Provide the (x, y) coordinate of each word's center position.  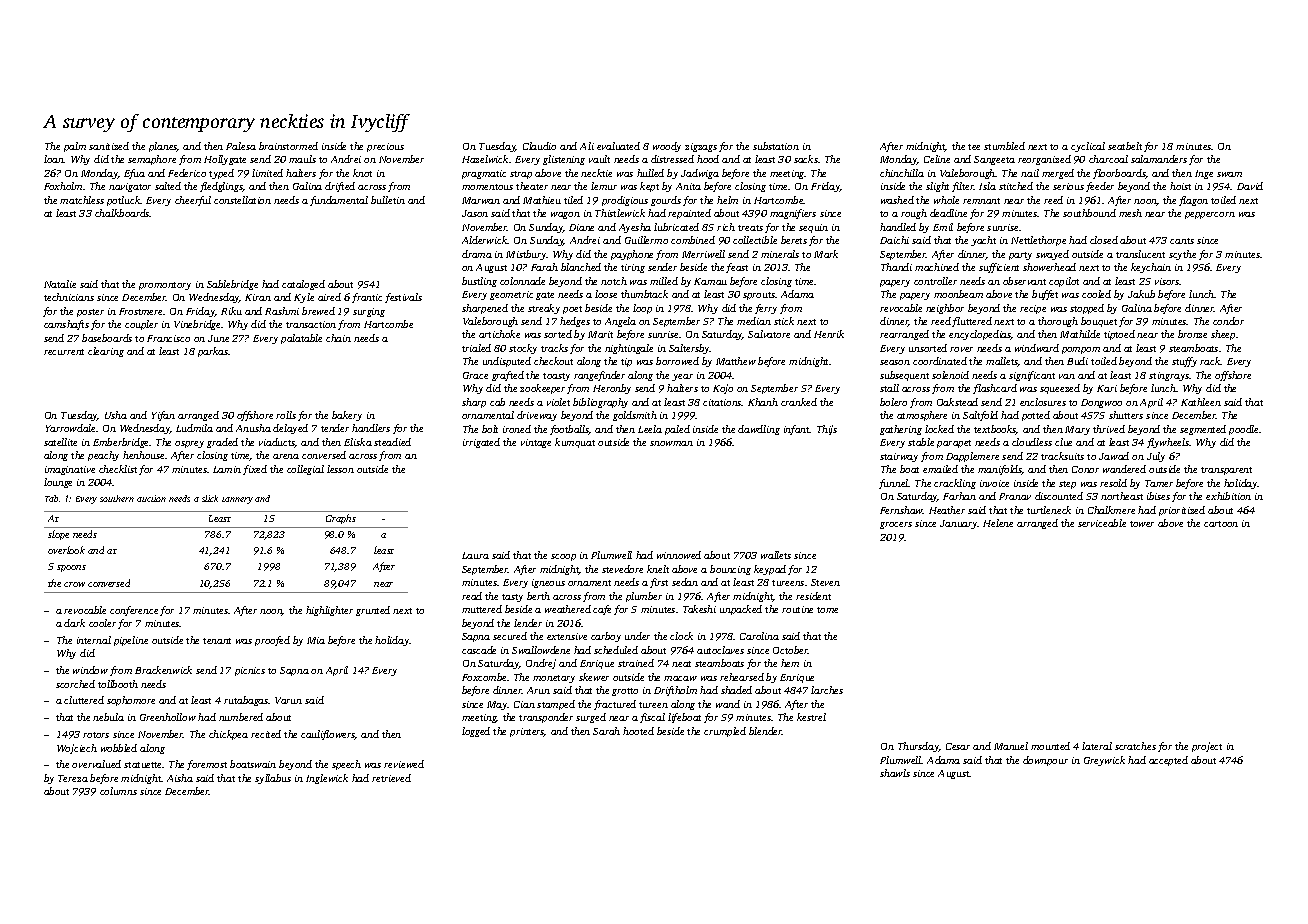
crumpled (725, 732)
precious (385, 147)
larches (827, 690)
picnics (250, 671)
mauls (302, 159)
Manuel (1011, 746)
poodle (1243, 430)
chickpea (228, 735)
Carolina (759, 636)
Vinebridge (197, 325)
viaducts (277, 443)
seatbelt (1125, 146)
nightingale (629, 349)
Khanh (763, 402)
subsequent (904, 376)
